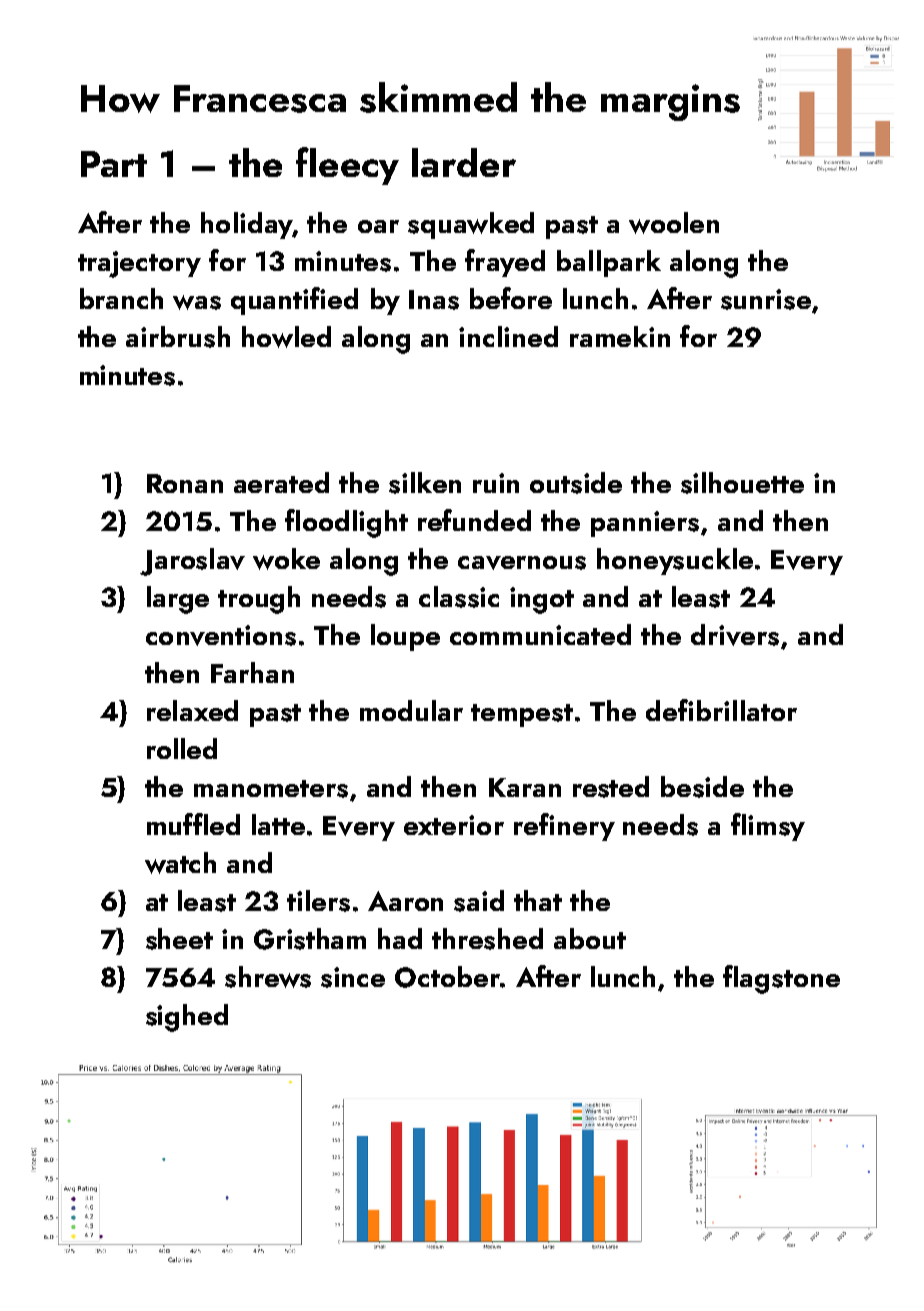 The image size is (924, 1311). What do you see at coordinates (411, 710) in the screenshot?
I see `modular` at bounding box center [411, 710].
